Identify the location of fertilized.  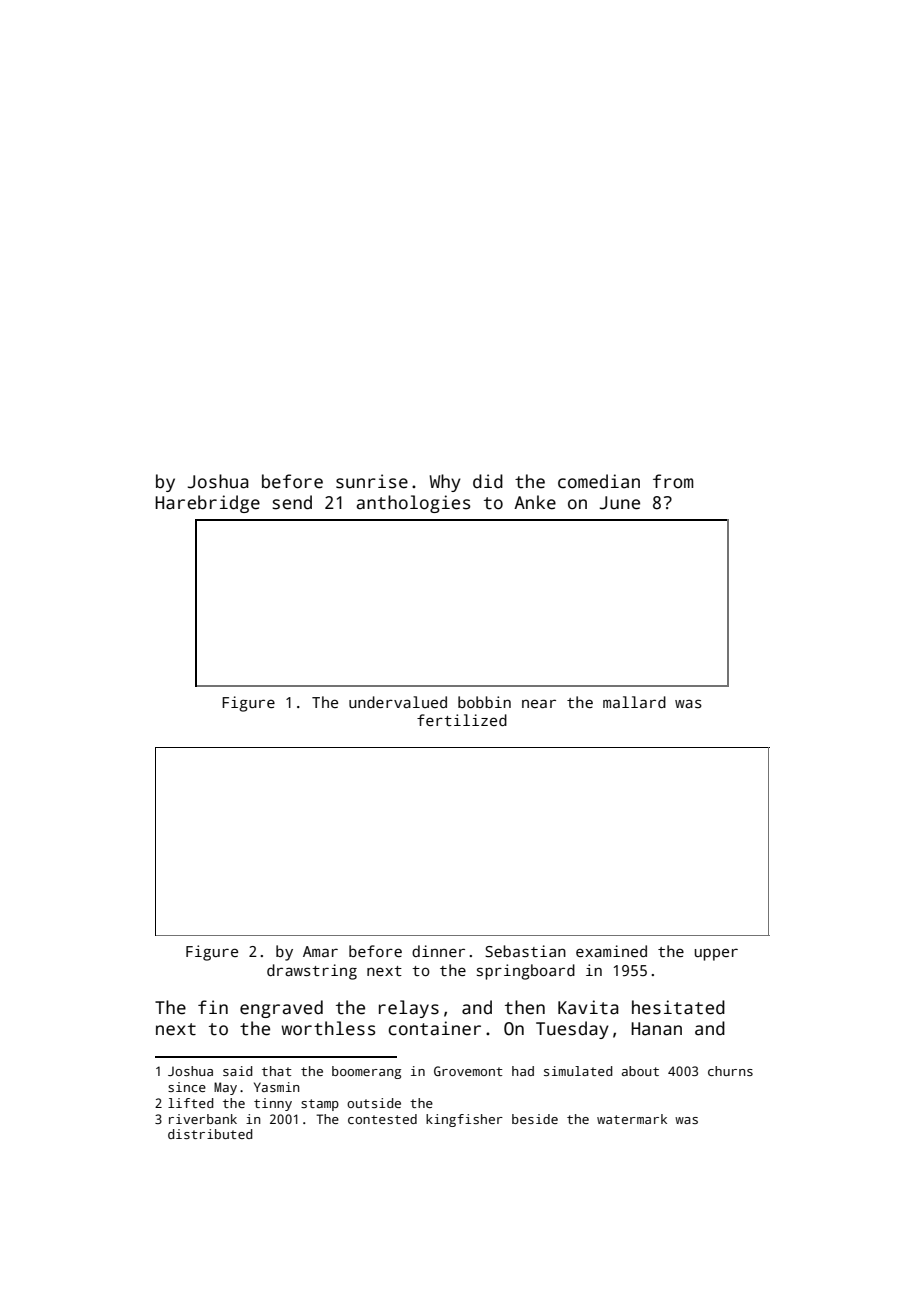
(462, 720).
